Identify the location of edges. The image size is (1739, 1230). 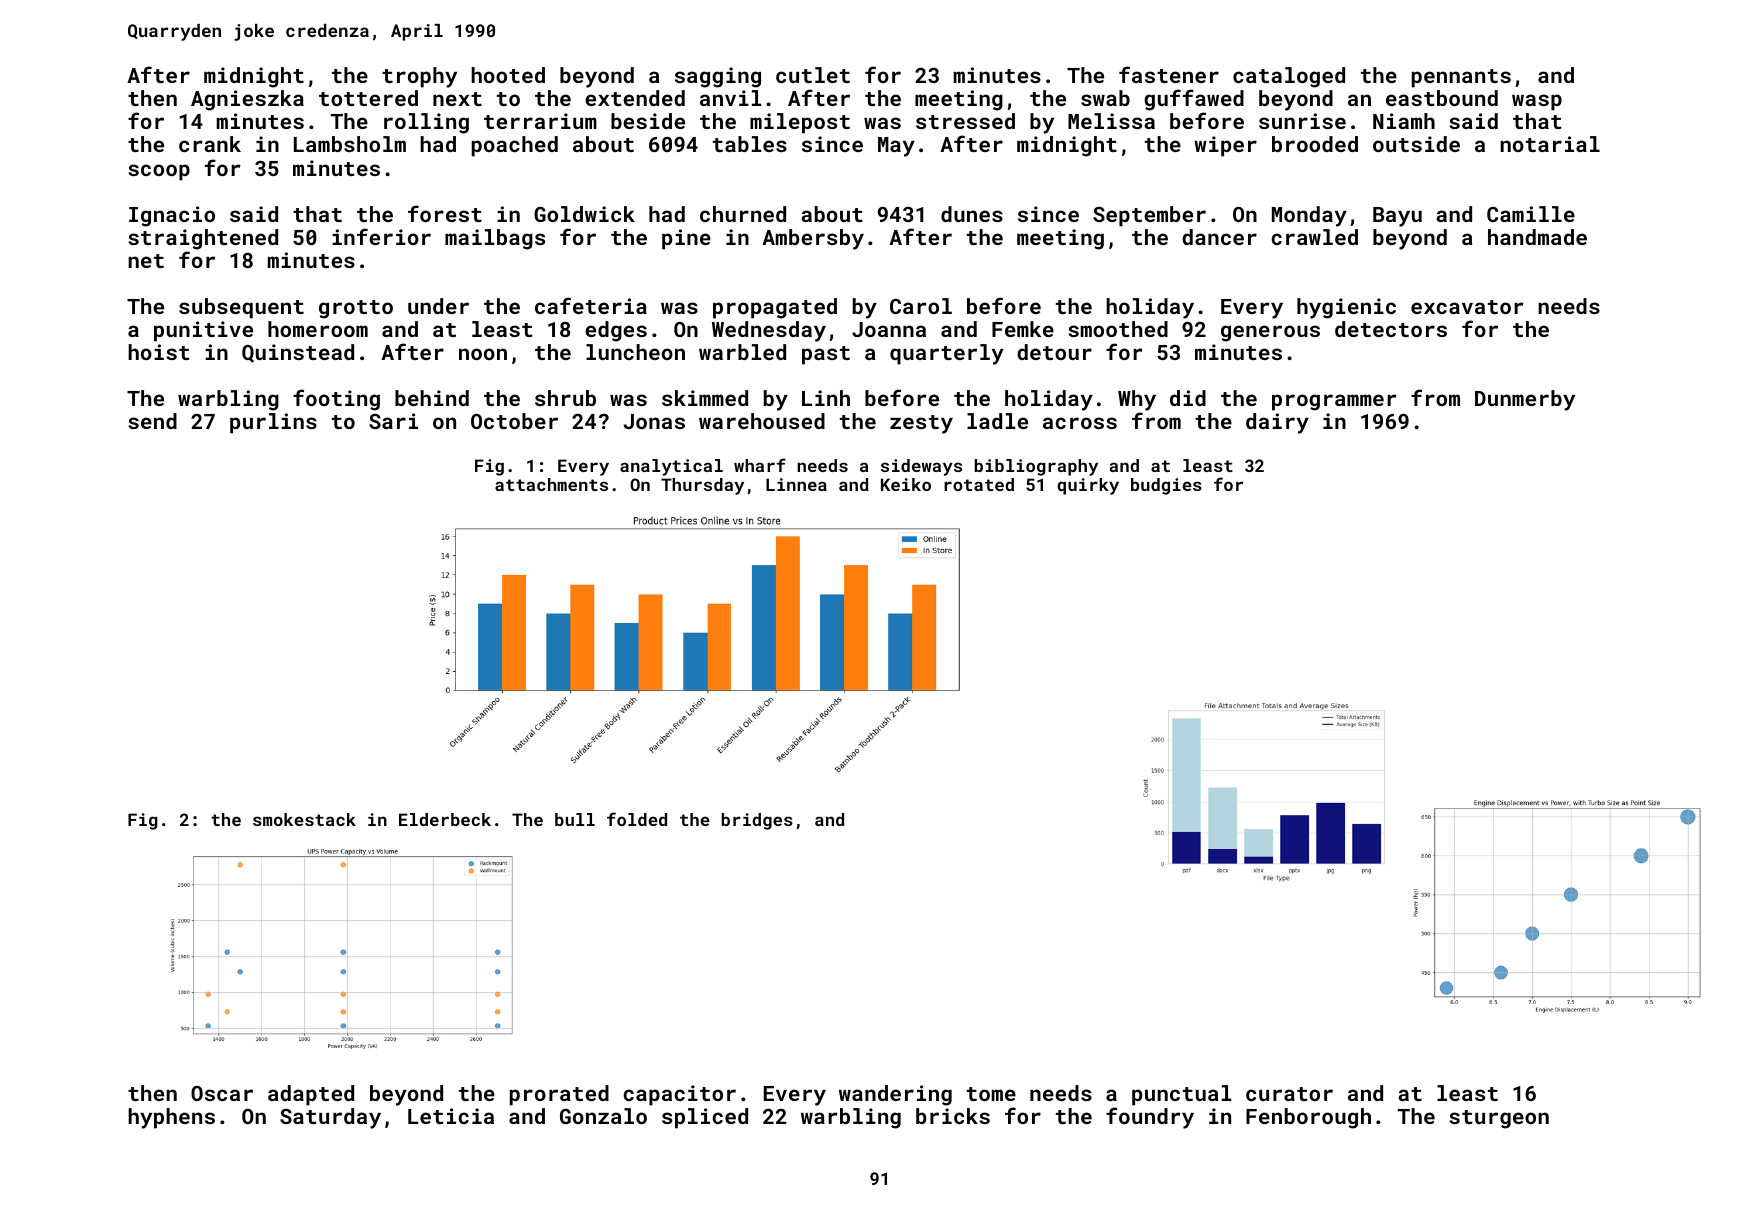
(616, 331).
